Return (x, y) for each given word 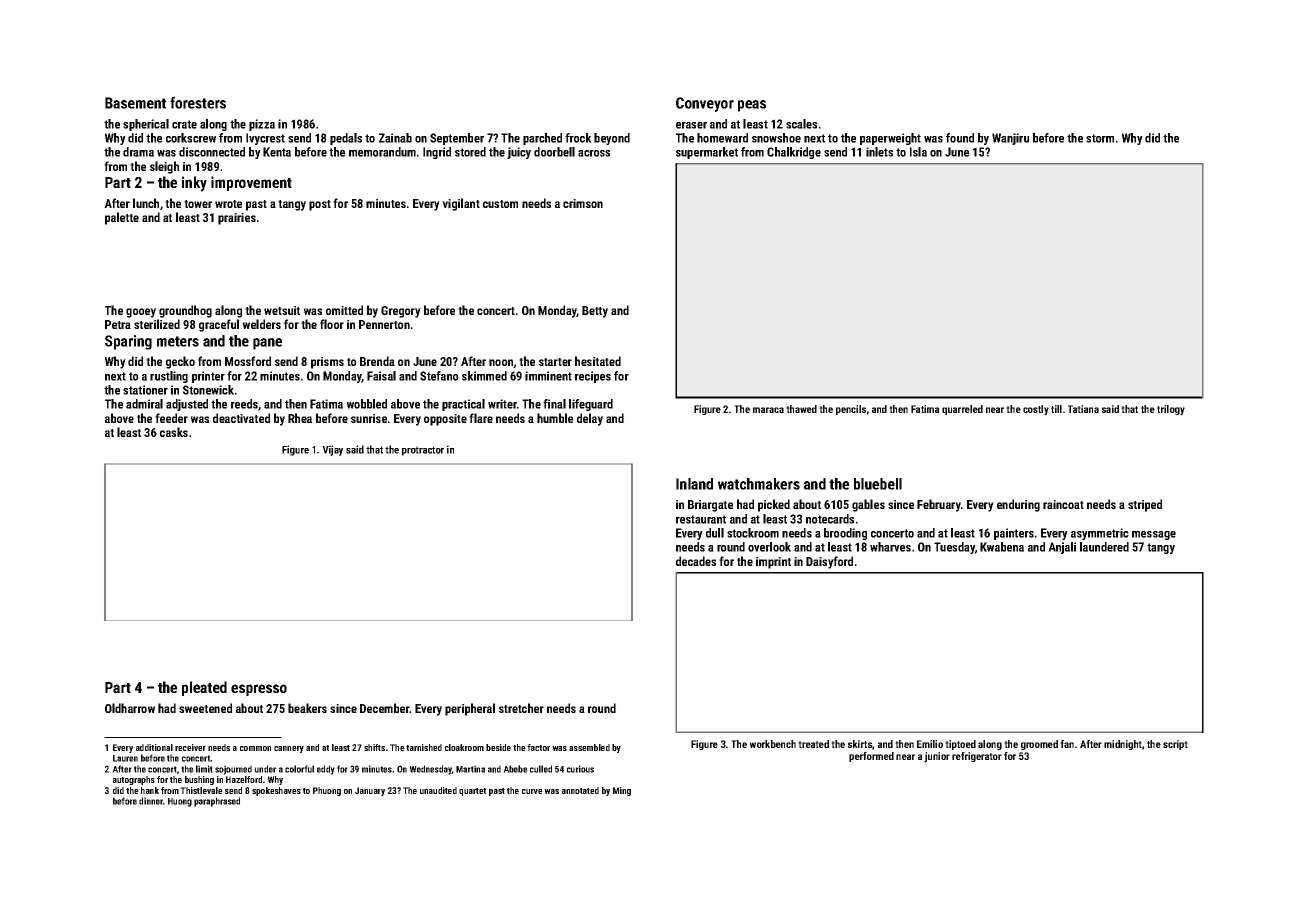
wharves (890, 547)
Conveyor (705, 104)
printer (208, 377)
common (255, 748)
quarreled (962, 410)
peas (752, 106)
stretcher (521, 708)
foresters (198, 102)
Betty (595, 312)
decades (696, 561)
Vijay (332, 450)
